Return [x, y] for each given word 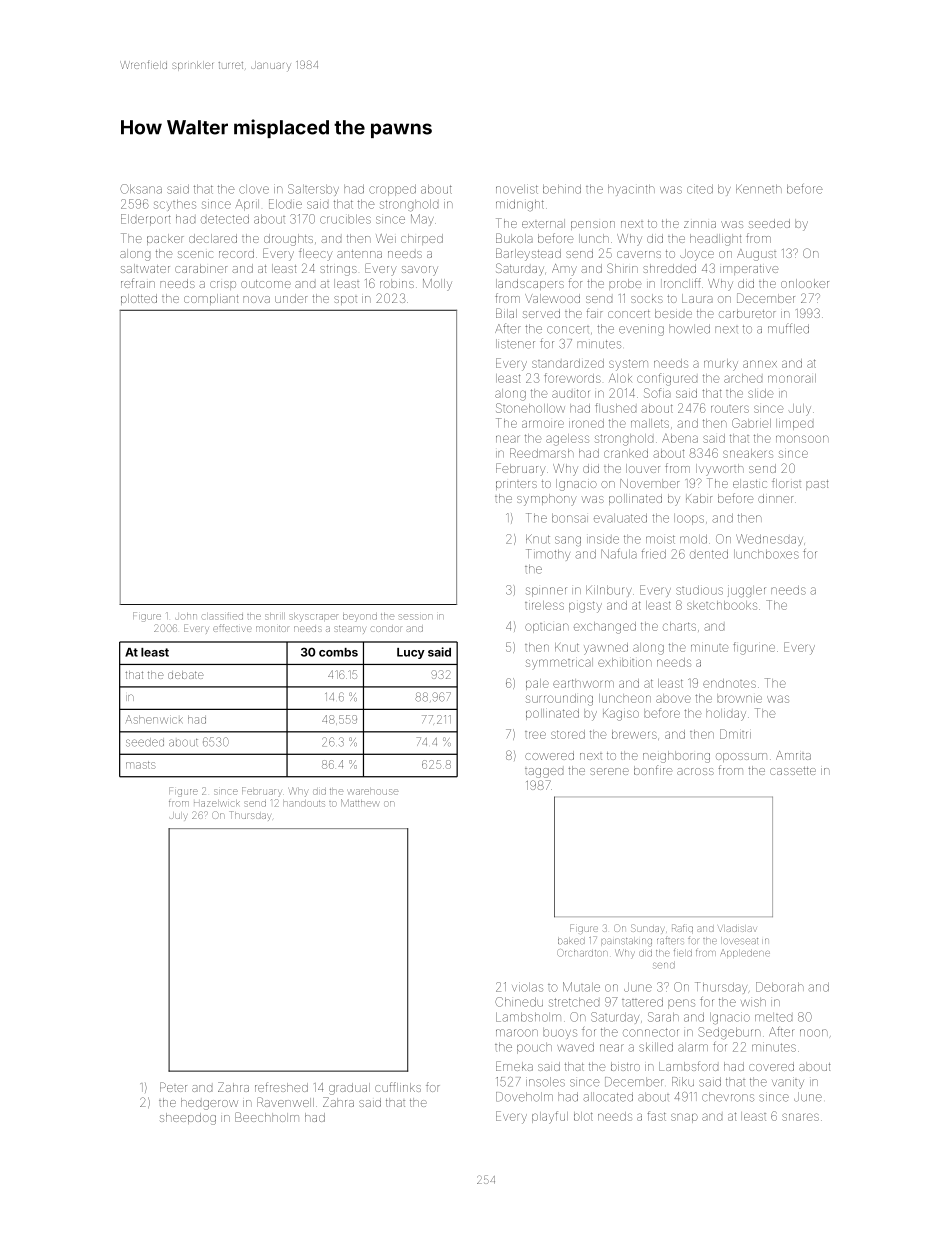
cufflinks [398, 1087]
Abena [680, 438]
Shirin [622, 268]
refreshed [281, 1087]
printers [516, 485]
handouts [304, 804]
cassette [793, 771]
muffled [788, 328]
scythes [175, 205]
